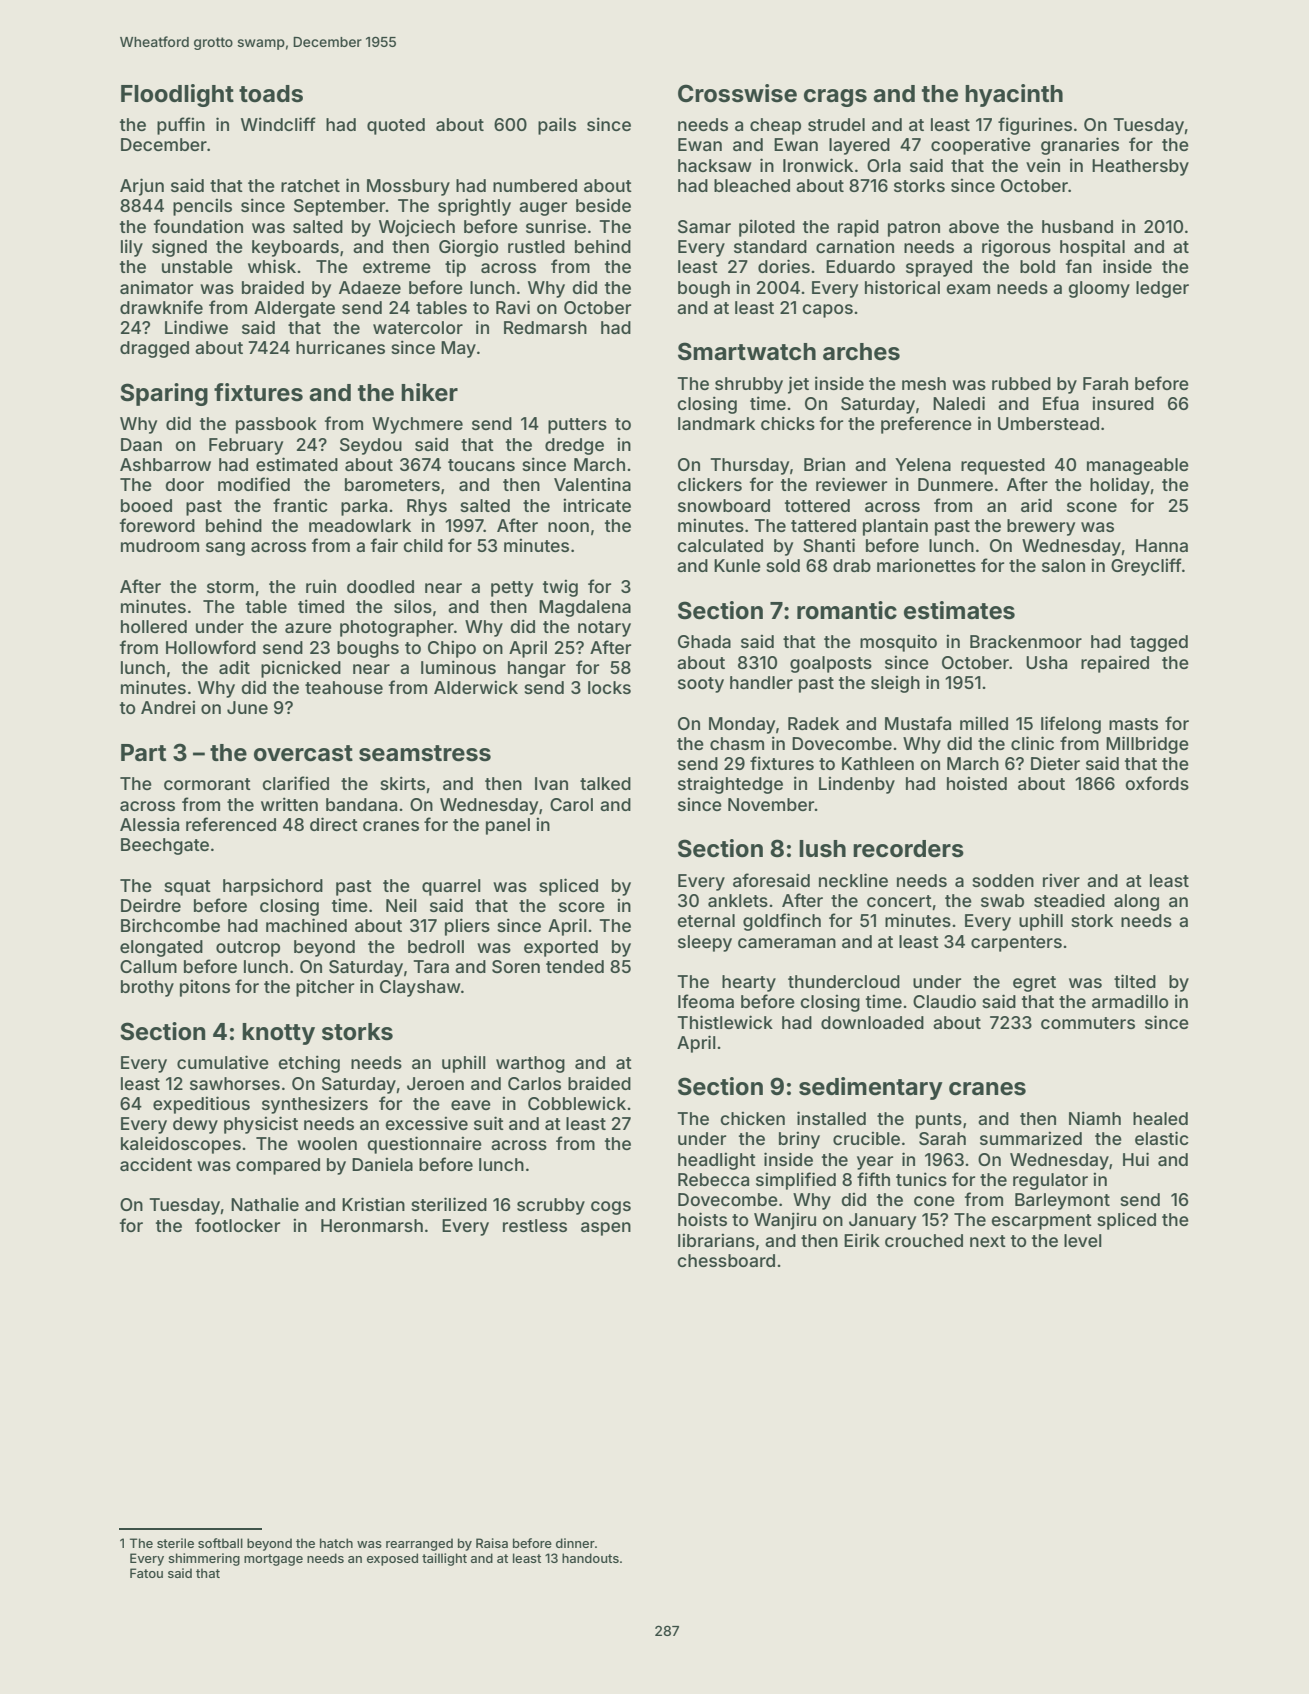 This document has width=1309, height=1694. Describe the element at coordinates (146, 1573) in the document. I see `Fatou` at that location.
